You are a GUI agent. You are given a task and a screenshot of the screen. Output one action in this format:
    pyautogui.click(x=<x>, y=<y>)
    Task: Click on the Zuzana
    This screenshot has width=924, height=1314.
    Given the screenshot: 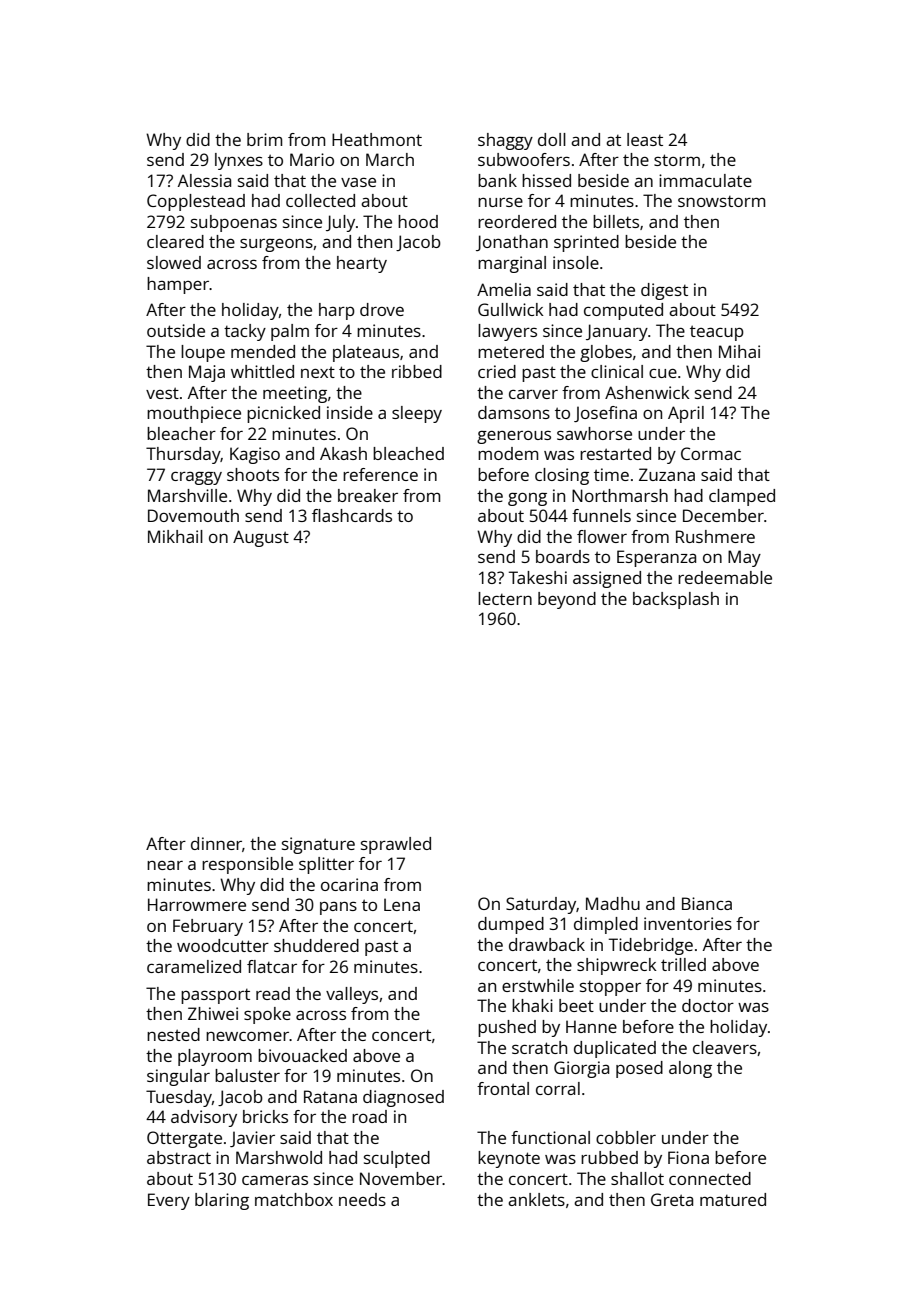 What is the action you would take?
    pyautogui.click(x=667, y=474)
